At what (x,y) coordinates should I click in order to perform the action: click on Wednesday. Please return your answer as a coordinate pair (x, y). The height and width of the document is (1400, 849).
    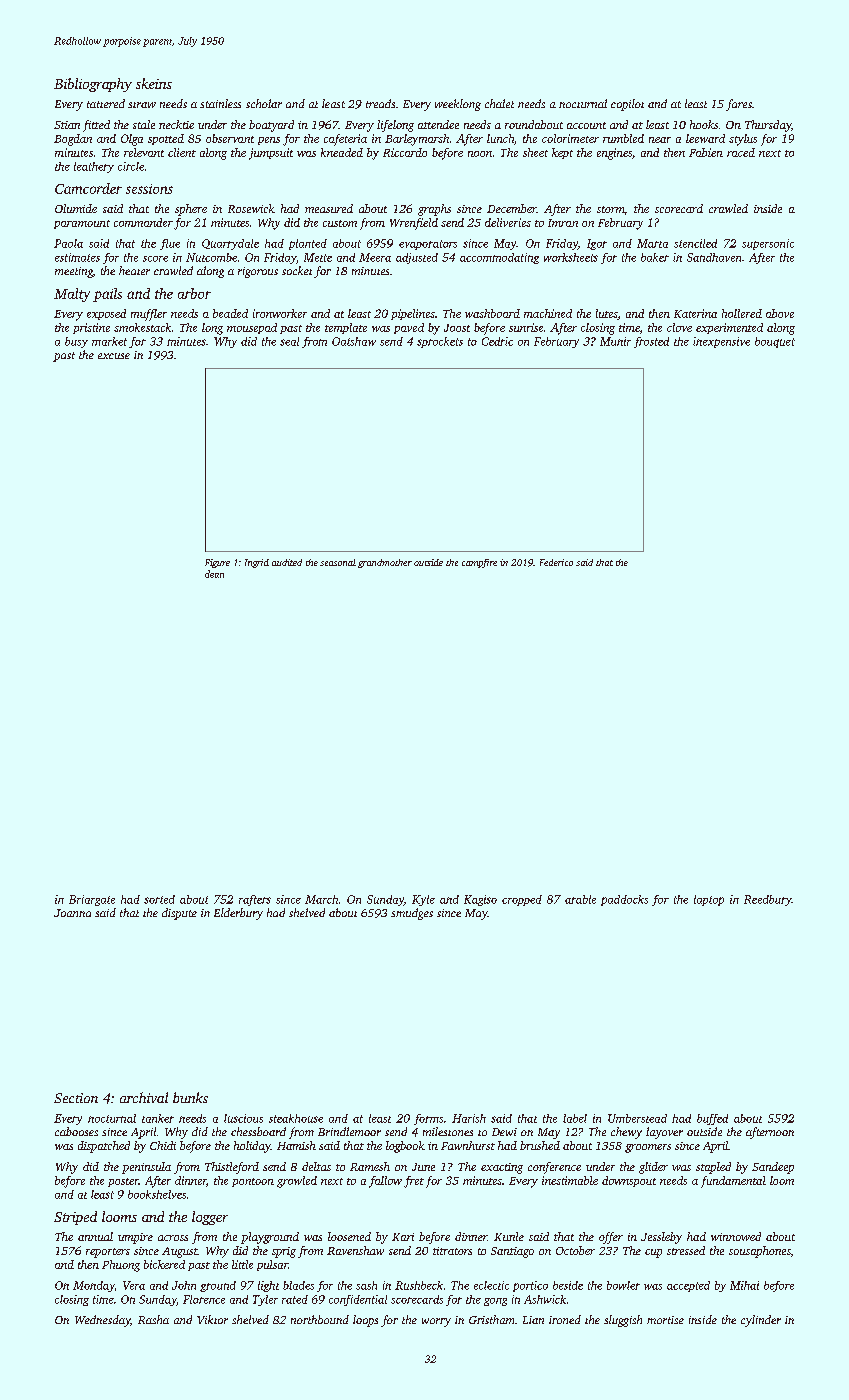
    Looking at the image, I should click on (102, 1321).
